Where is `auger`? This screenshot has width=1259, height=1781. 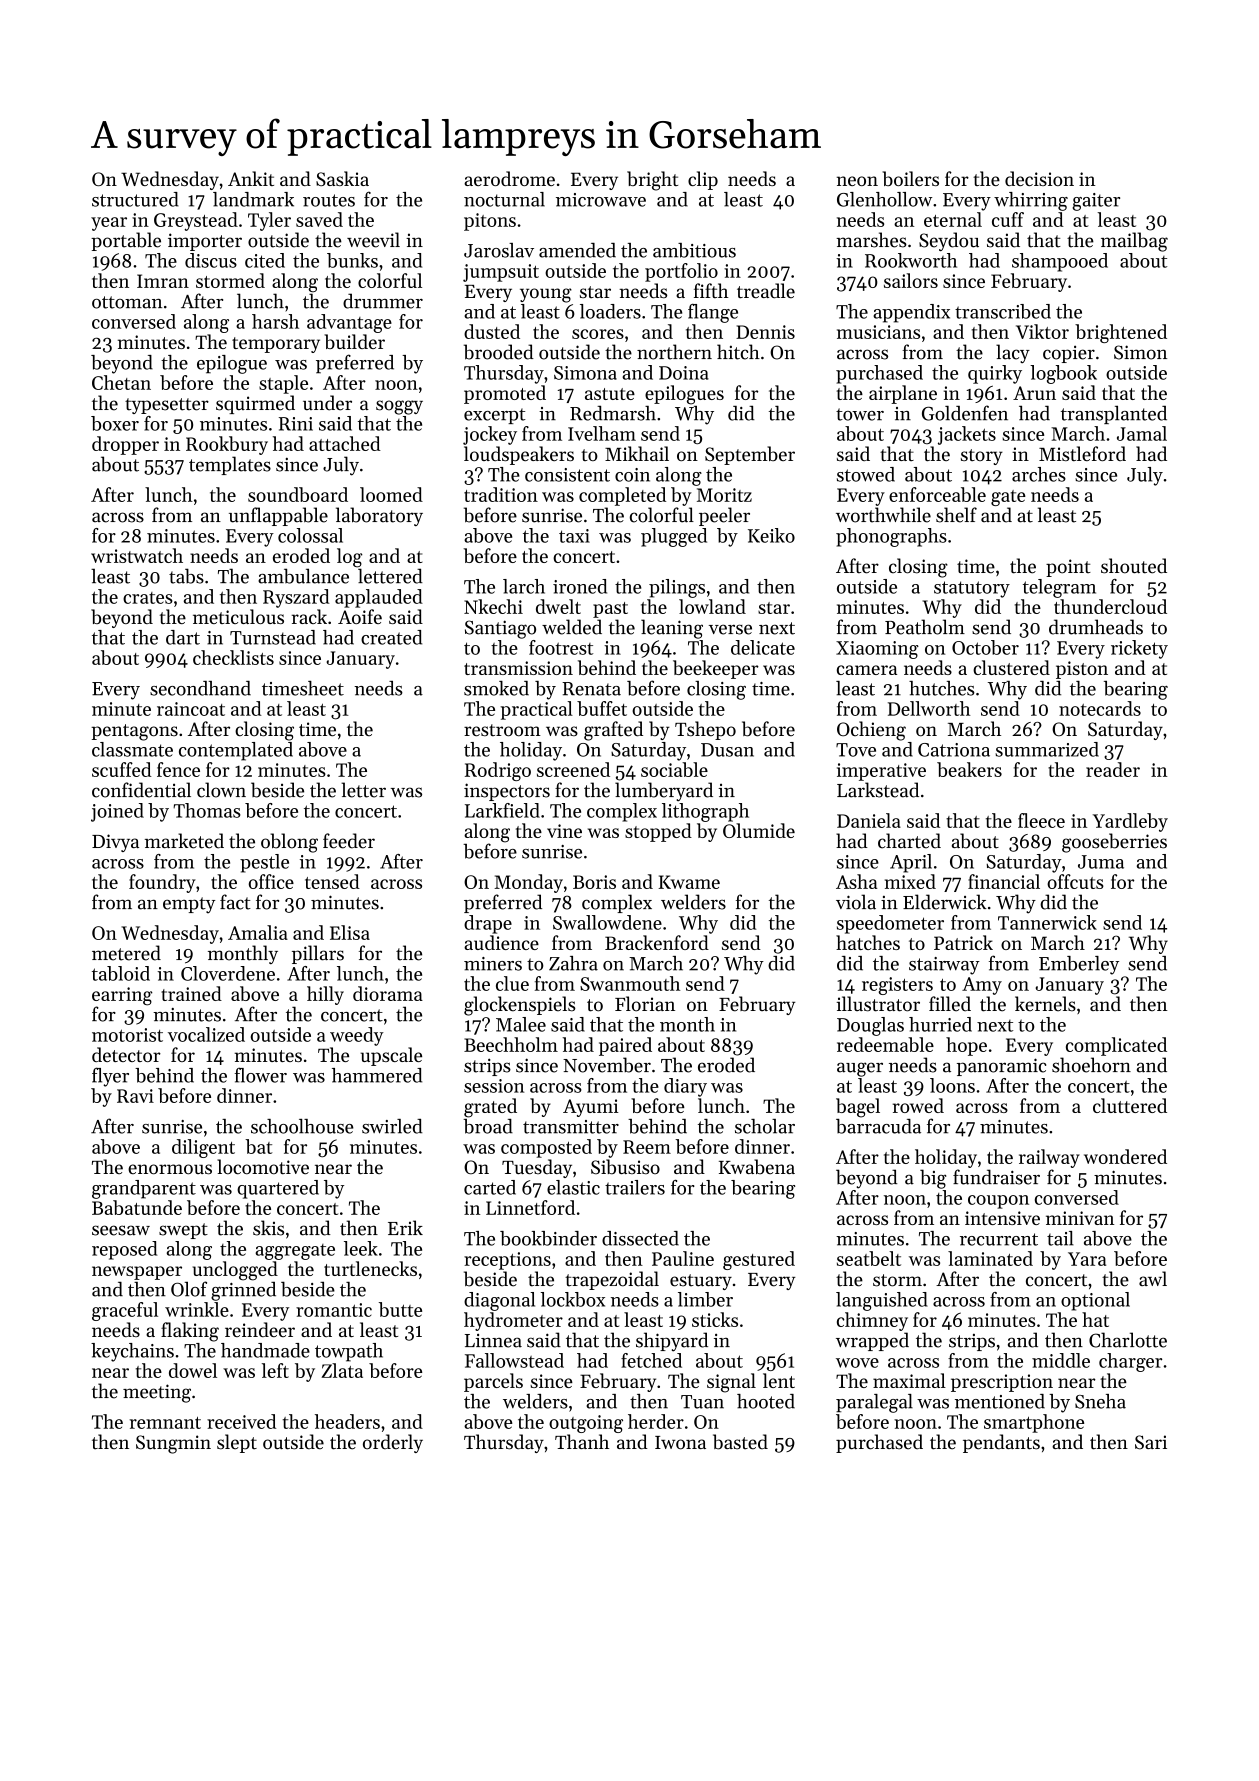
auger is located at coordinates (860, 1069).
